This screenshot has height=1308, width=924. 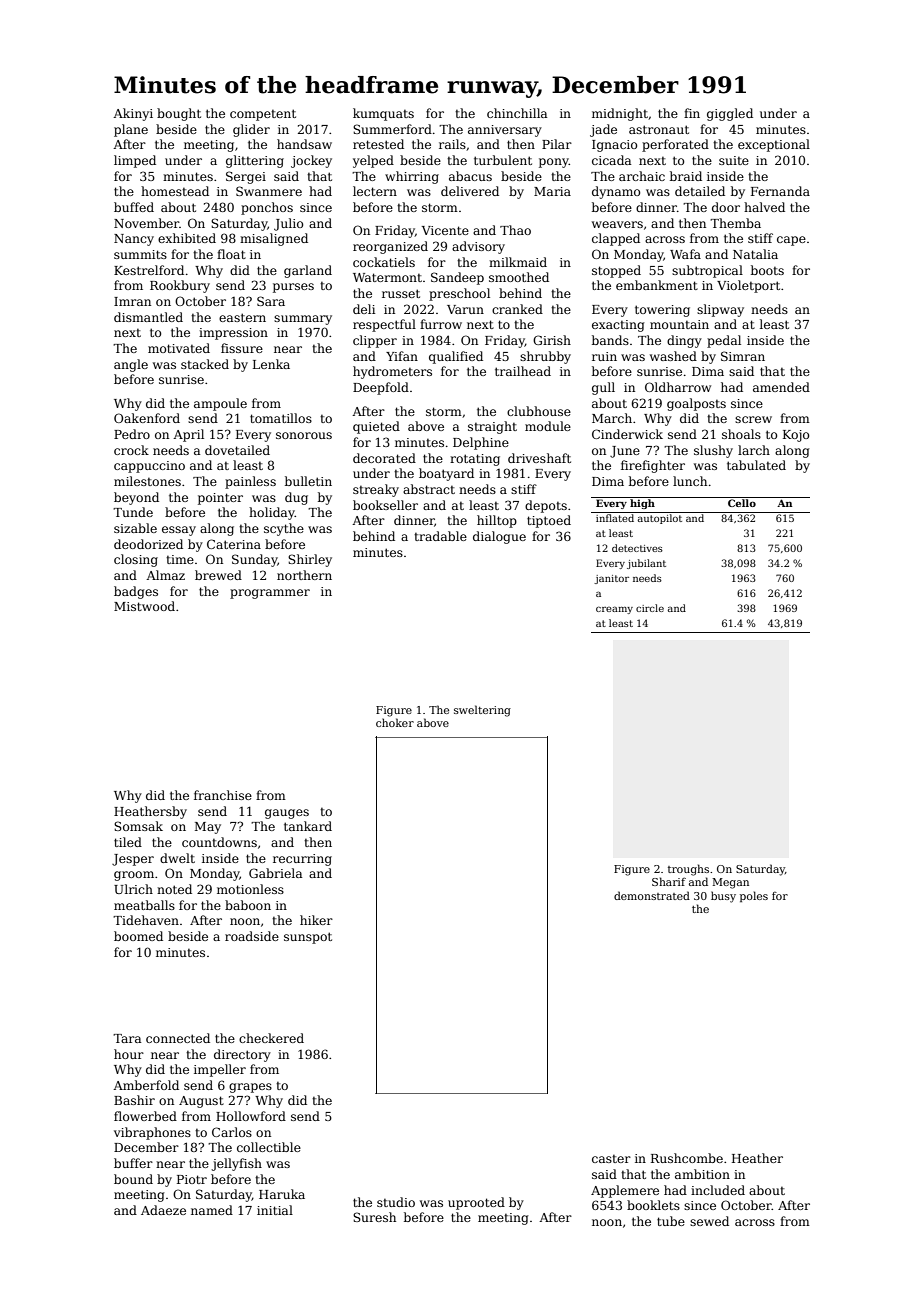 What do you see at coordinates (128, 842) in the screenshot?
I see `tiled` at bounding box center [128, 842].
